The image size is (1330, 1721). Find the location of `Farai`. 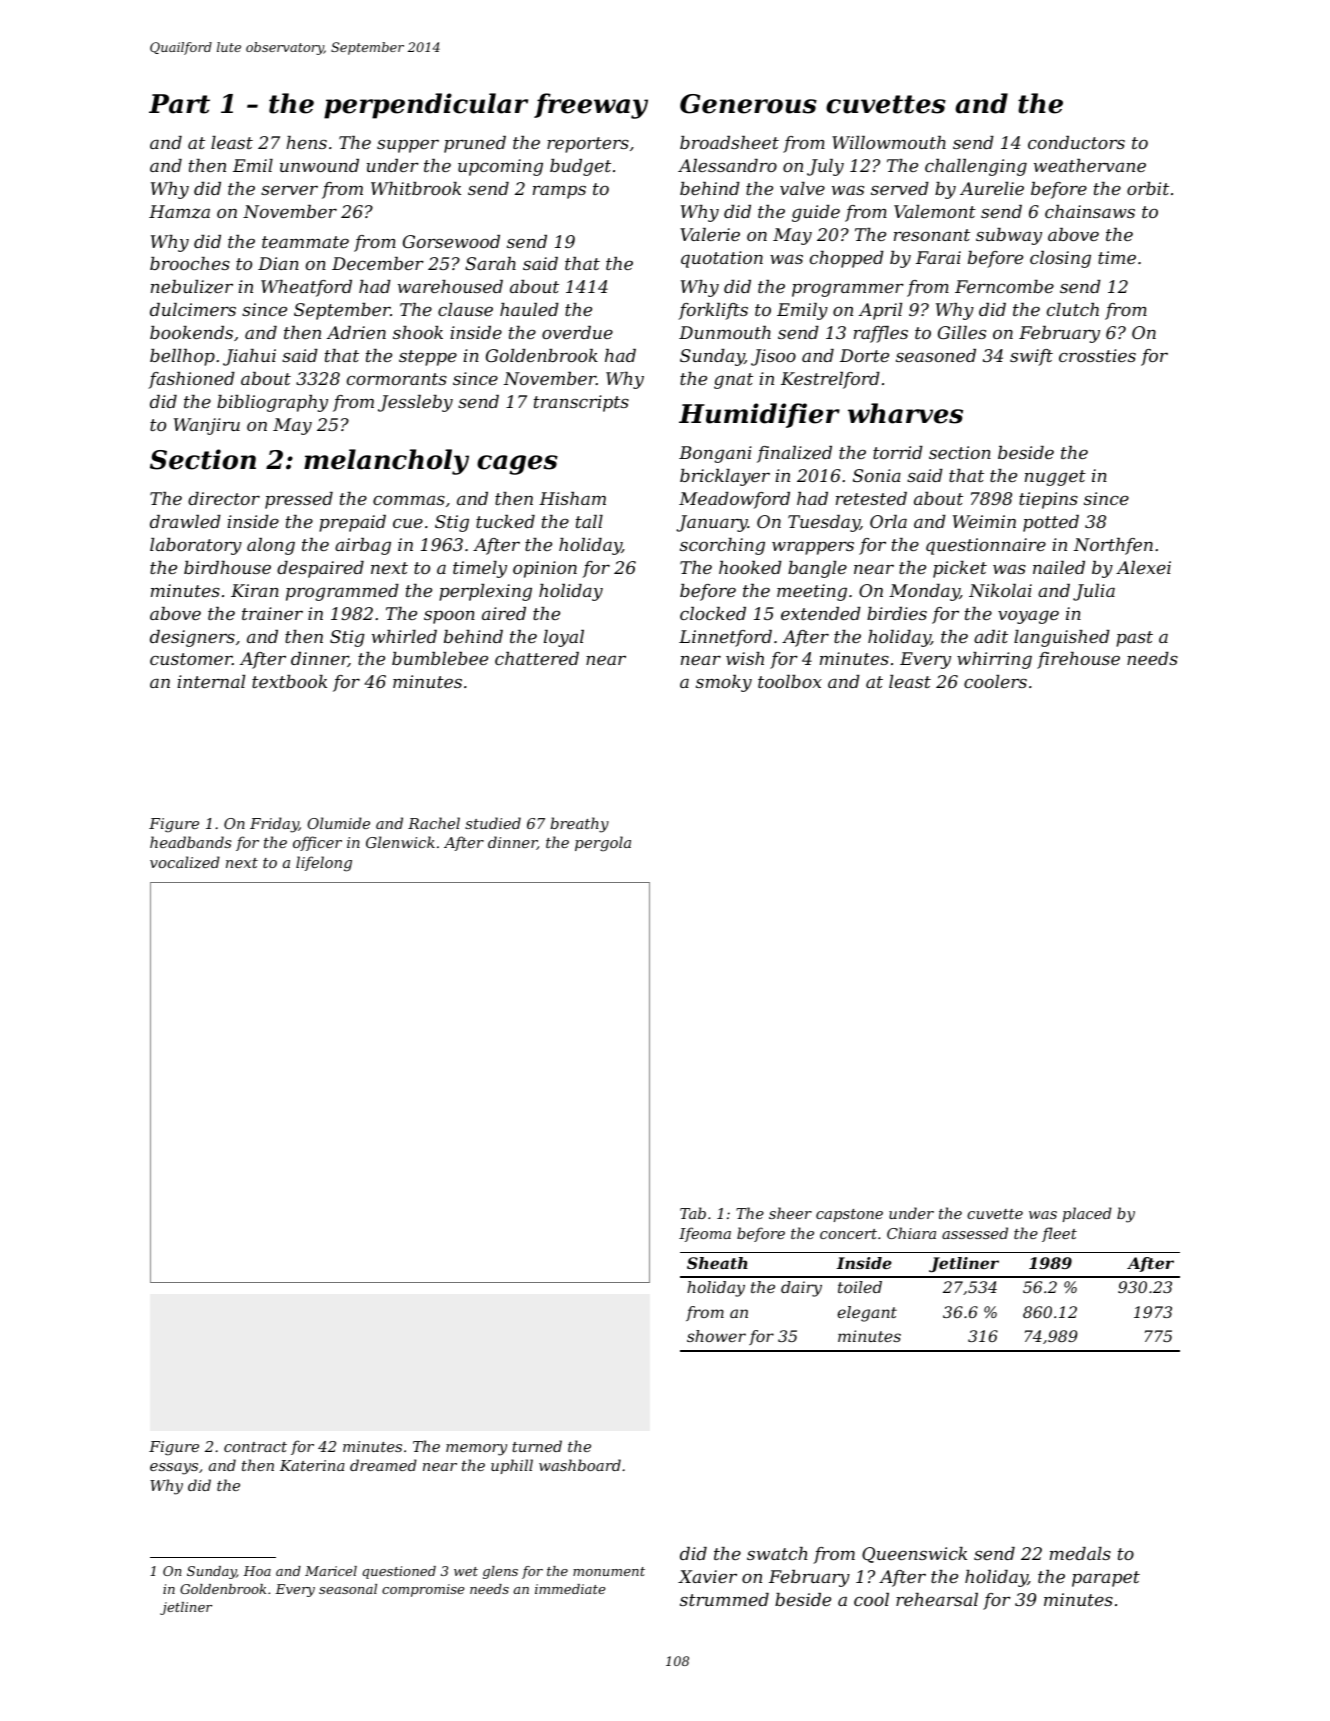

Farai is located at coordinates (938, 257).
